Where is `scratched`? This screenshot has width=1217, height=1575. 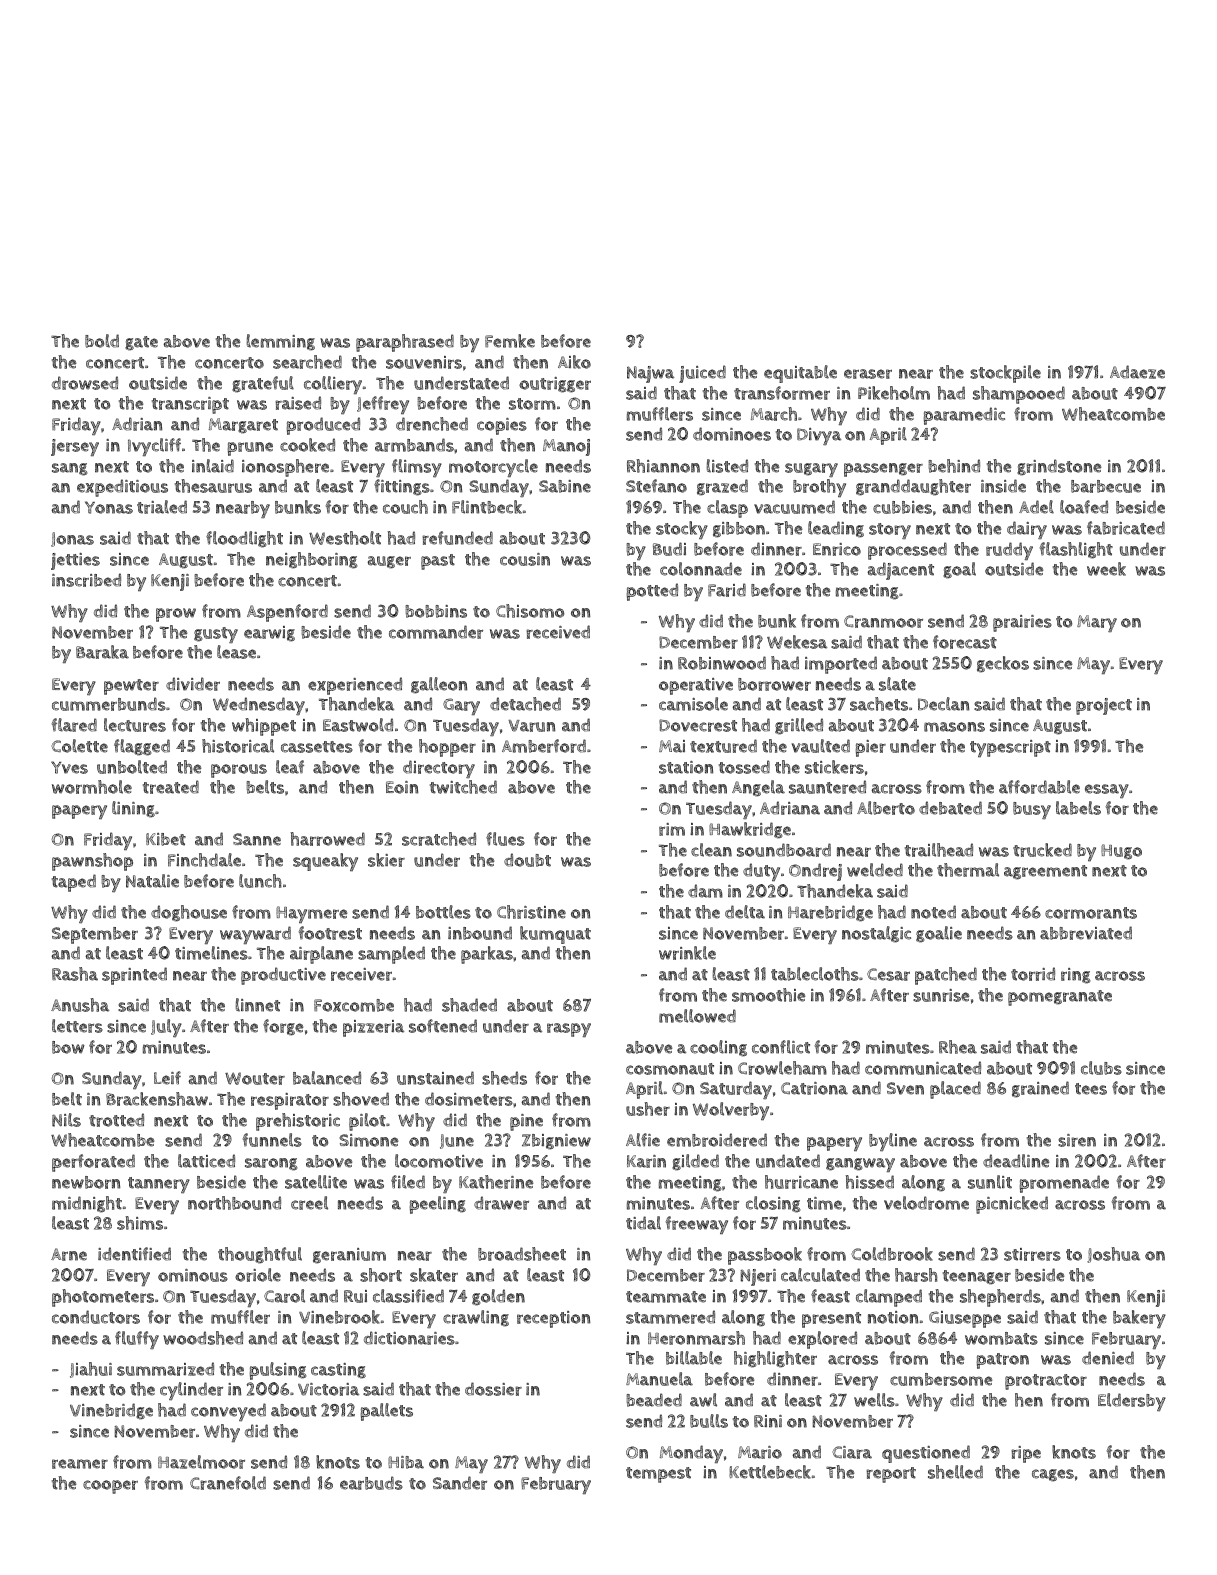
scratched is located at coordinates (439, 839).
